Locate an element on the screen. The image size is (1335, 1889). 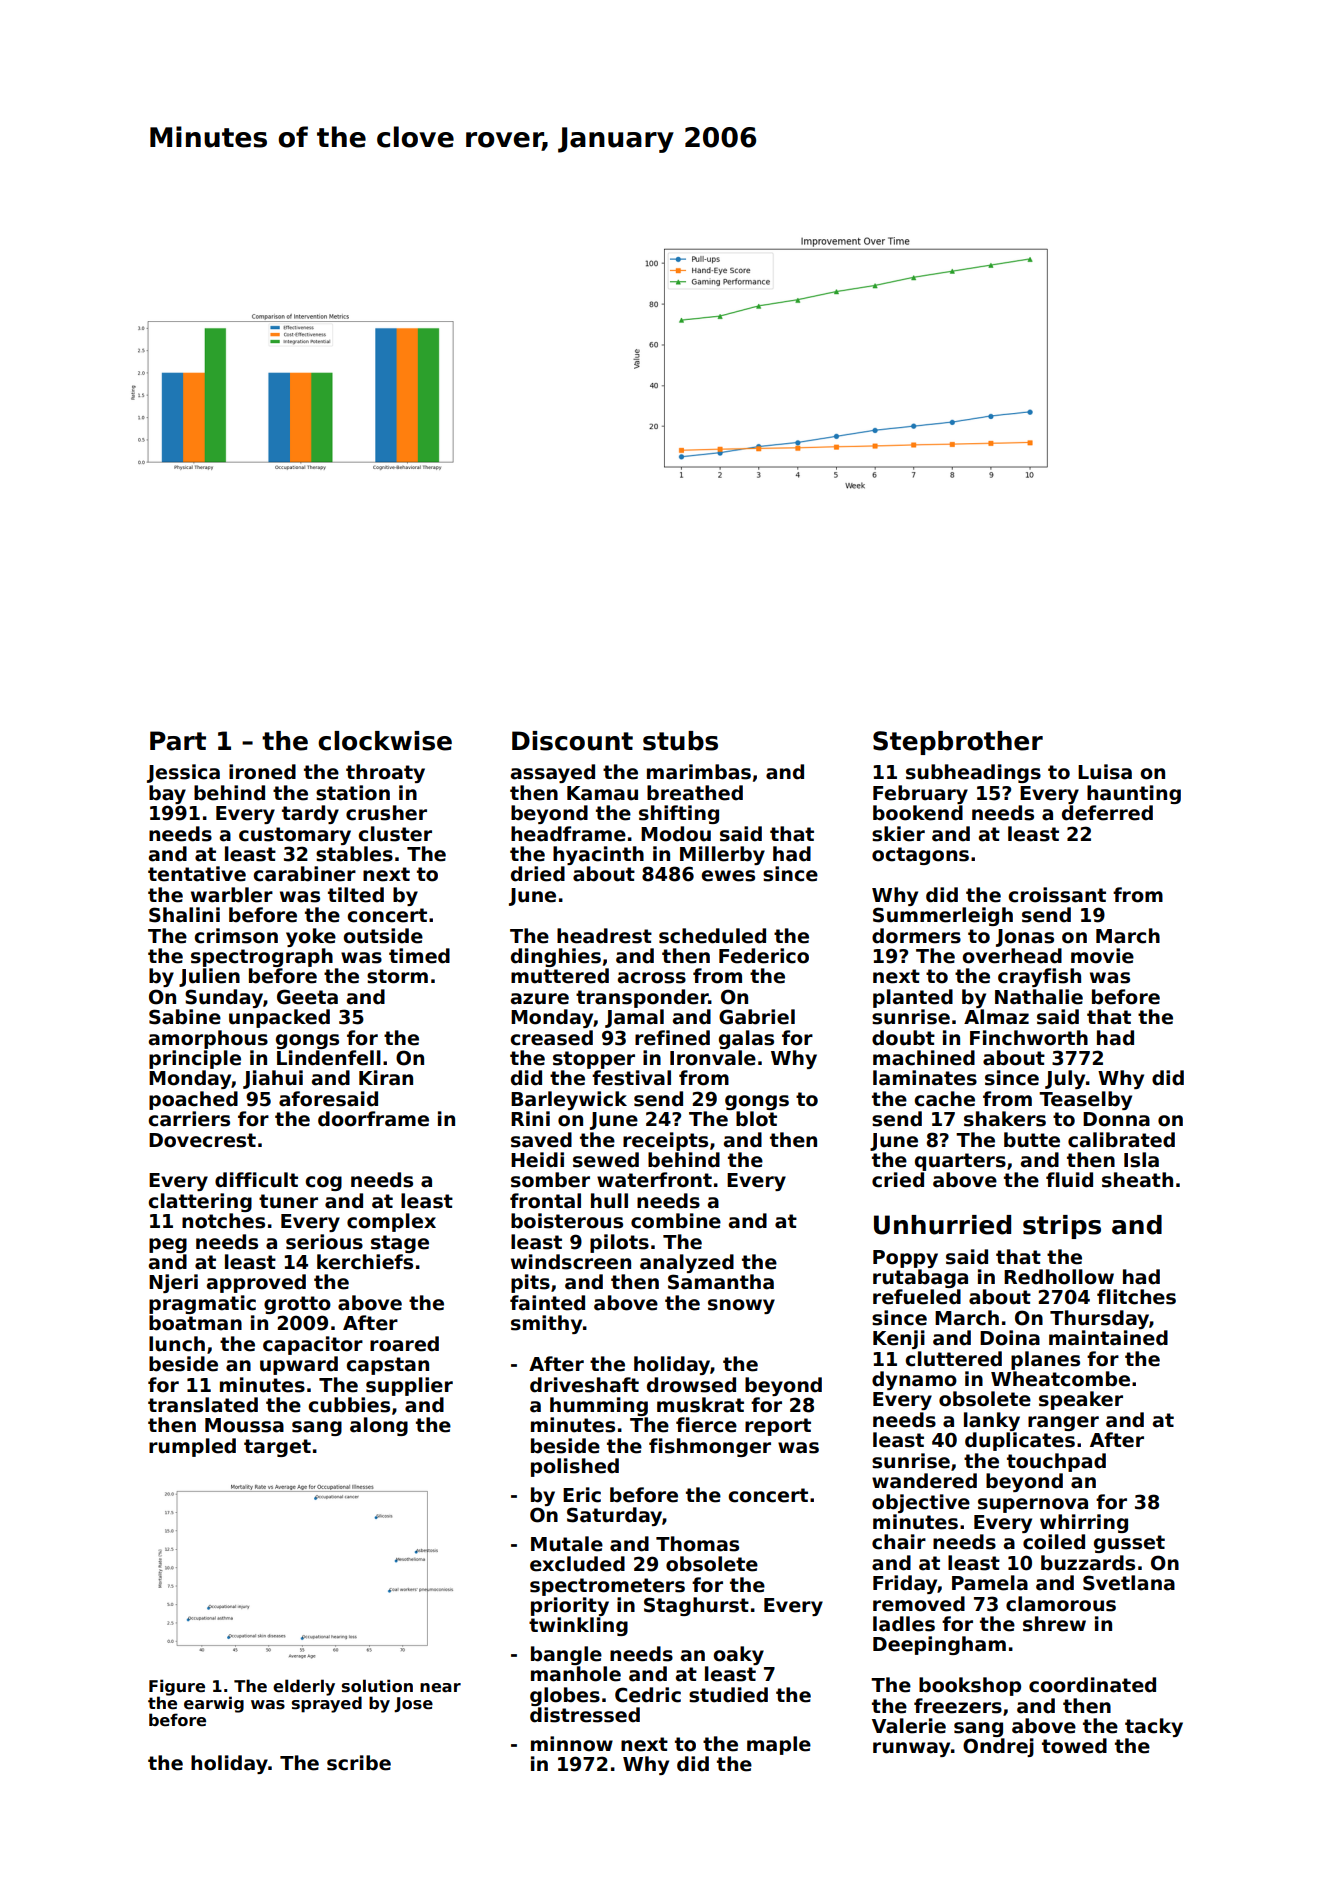
maintained is located at coordinates (1108, 1338).
